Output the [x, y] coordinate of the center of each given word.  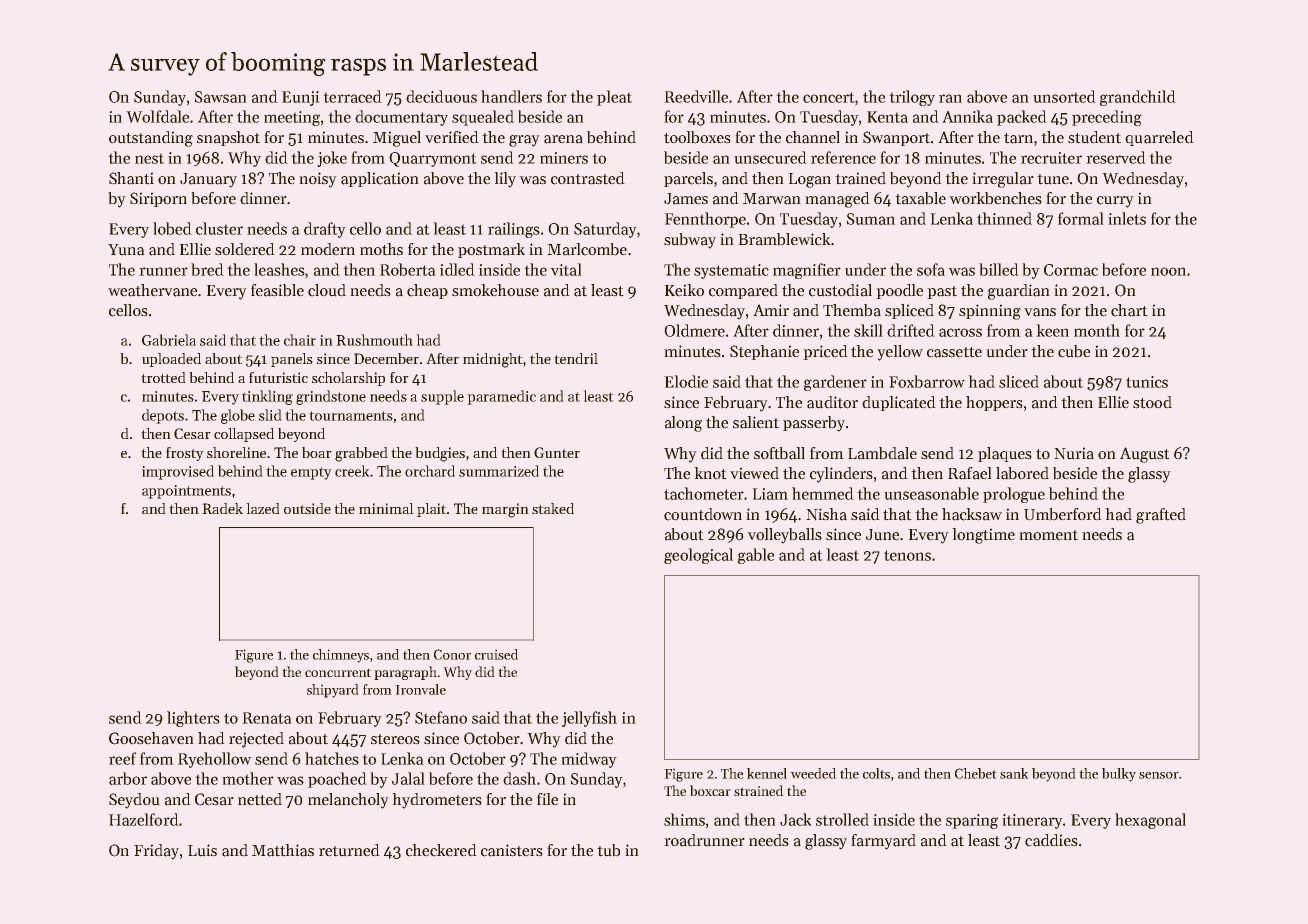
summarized [499, 471]
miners [564, 158]
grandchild [1138, 98]
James [686, 199]
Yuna [126, 250]
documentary [401, 118]
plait [431, 510]
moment [1048, 535]
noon [1168, 271]
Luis [202, 850]
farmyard [883, 842]
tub [608, 850]
